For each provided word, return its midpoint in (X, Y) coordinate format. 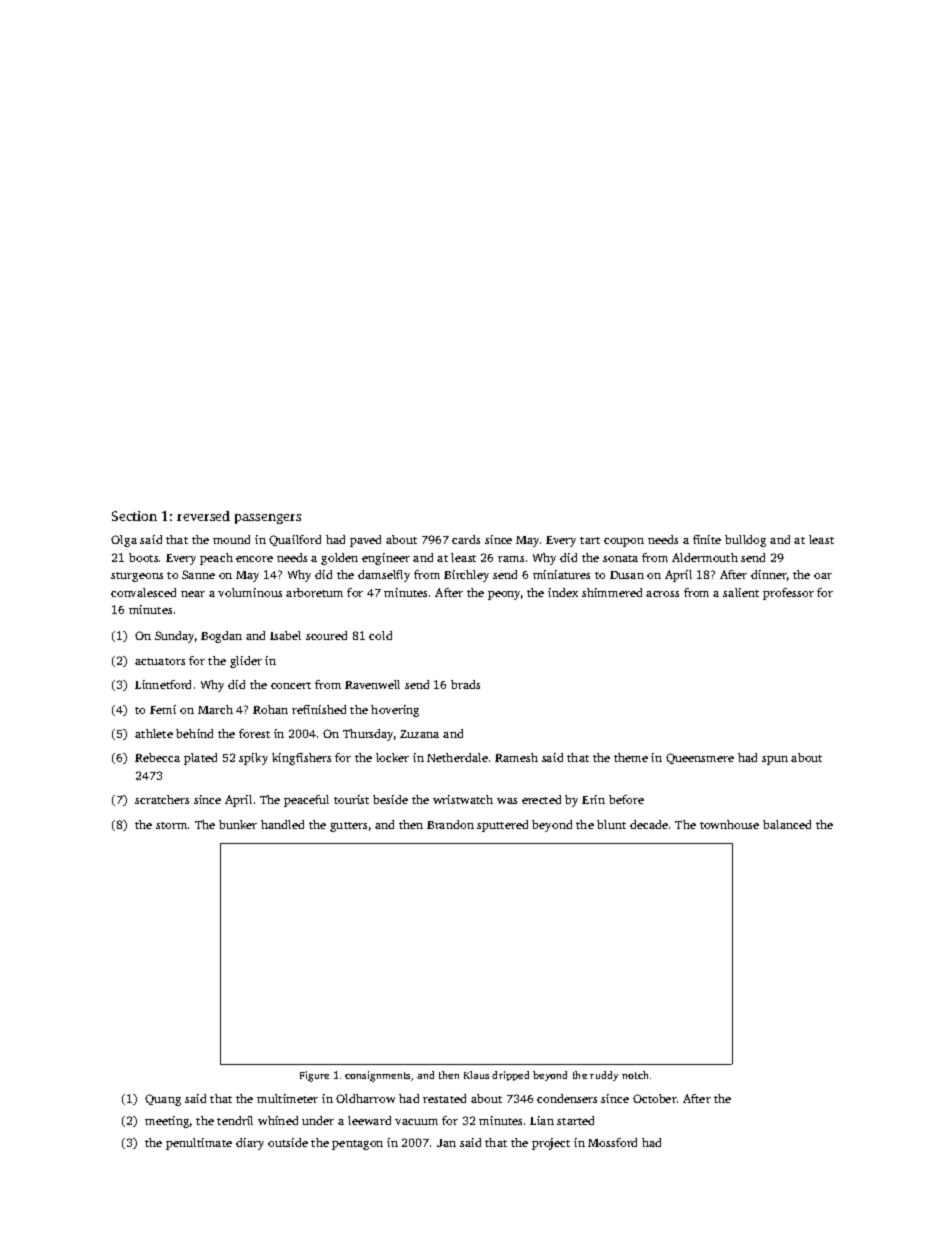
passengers (268, 519)
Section (134, 516)
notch (635, 1075)
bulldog (745, 541)
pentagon (357, 1145)
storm (171, 825)
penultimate (199, 1144)
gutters (348, 827)
